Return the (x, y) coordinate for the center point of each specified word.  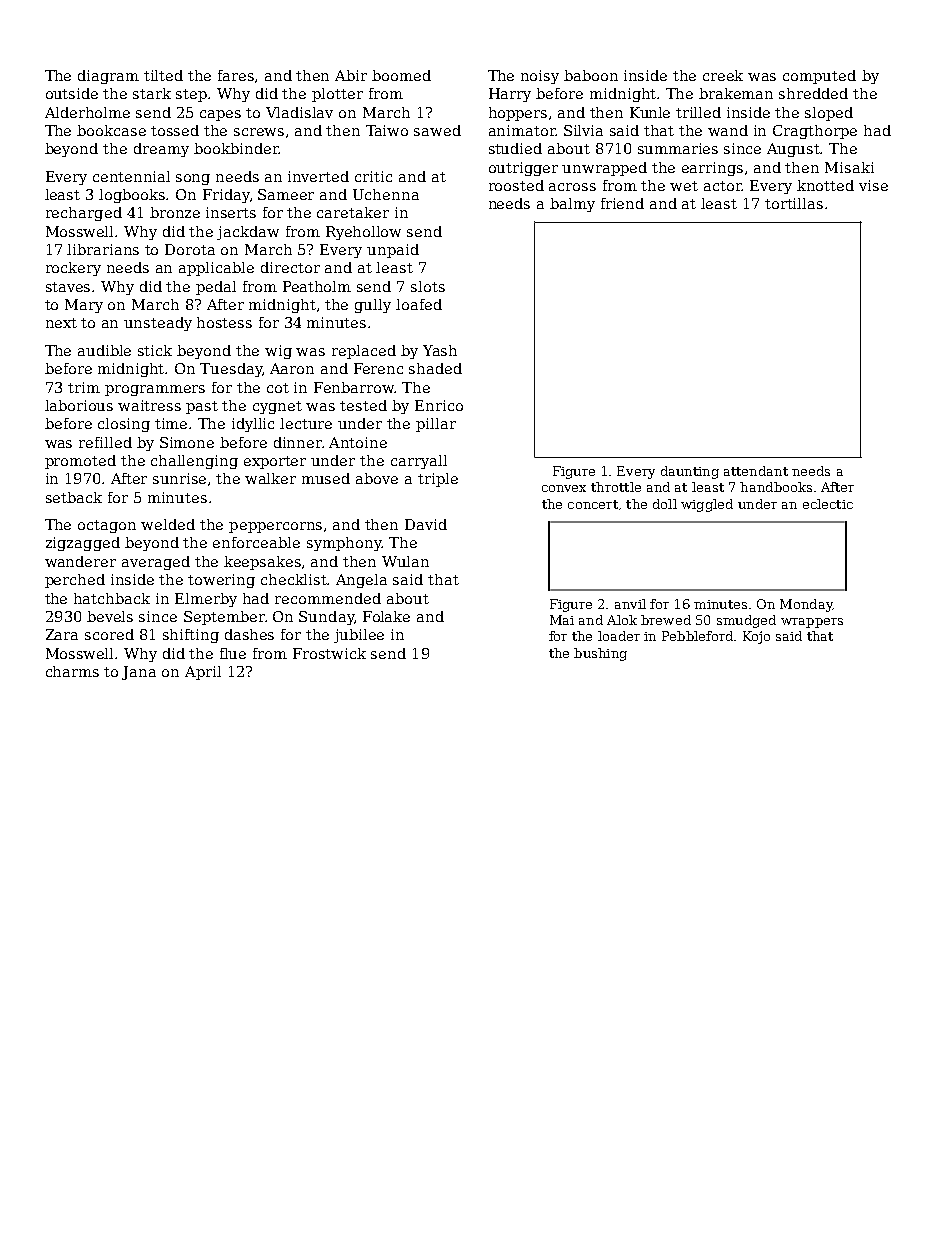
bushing (600, 654)
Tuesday (231, 370)
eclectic (828, 504)
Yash (440, 350)
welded (168, 524)
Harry (510, 95)
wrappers (812, 623)
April (203, 673)
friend (622, 203)
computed (819, 77)
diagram (108, 77)
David (426, 524)
